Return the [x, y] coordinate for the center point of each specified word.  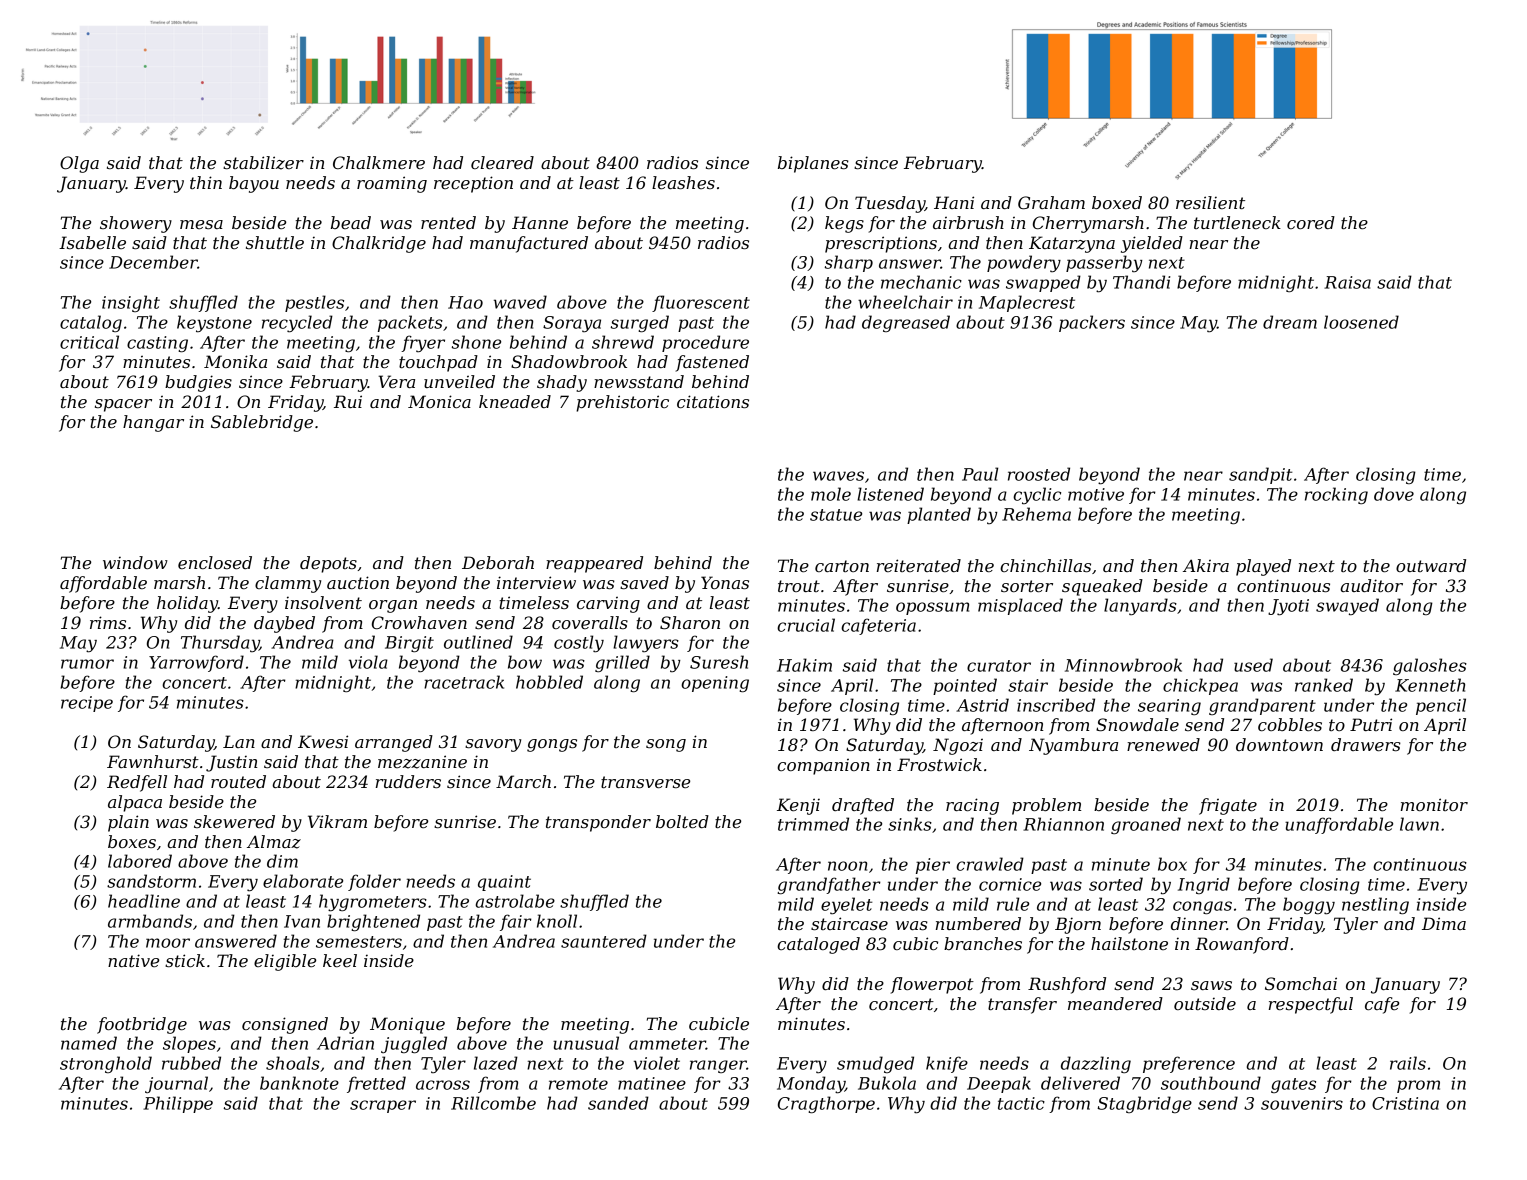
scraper [383, 1106]
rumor [87, 664]
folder [374, 882]
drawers [1366, 745]
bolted [682, 822]
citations [713, 401]
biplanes [813, 164]
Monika [235, 361]
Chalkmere [379, 162]
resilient [1210, 202]
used [1253, 665]
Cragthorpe [826, 1105]
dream [1290, 322]
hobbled [549, 682]
